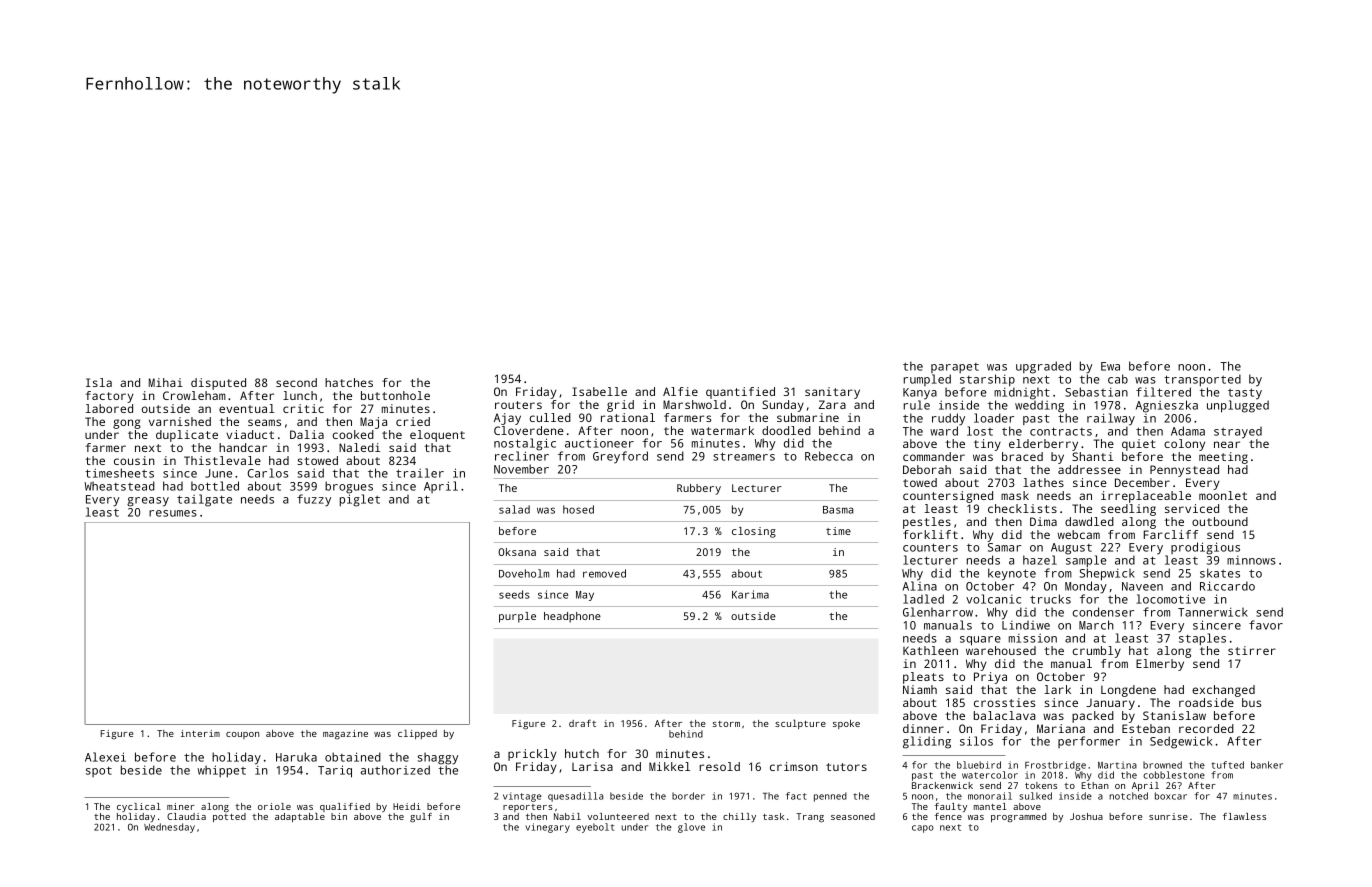  What do you see at coordinates (1184, 471) in the screenshot?
I see `Pennystead` at bounding box center [1184, 471].
